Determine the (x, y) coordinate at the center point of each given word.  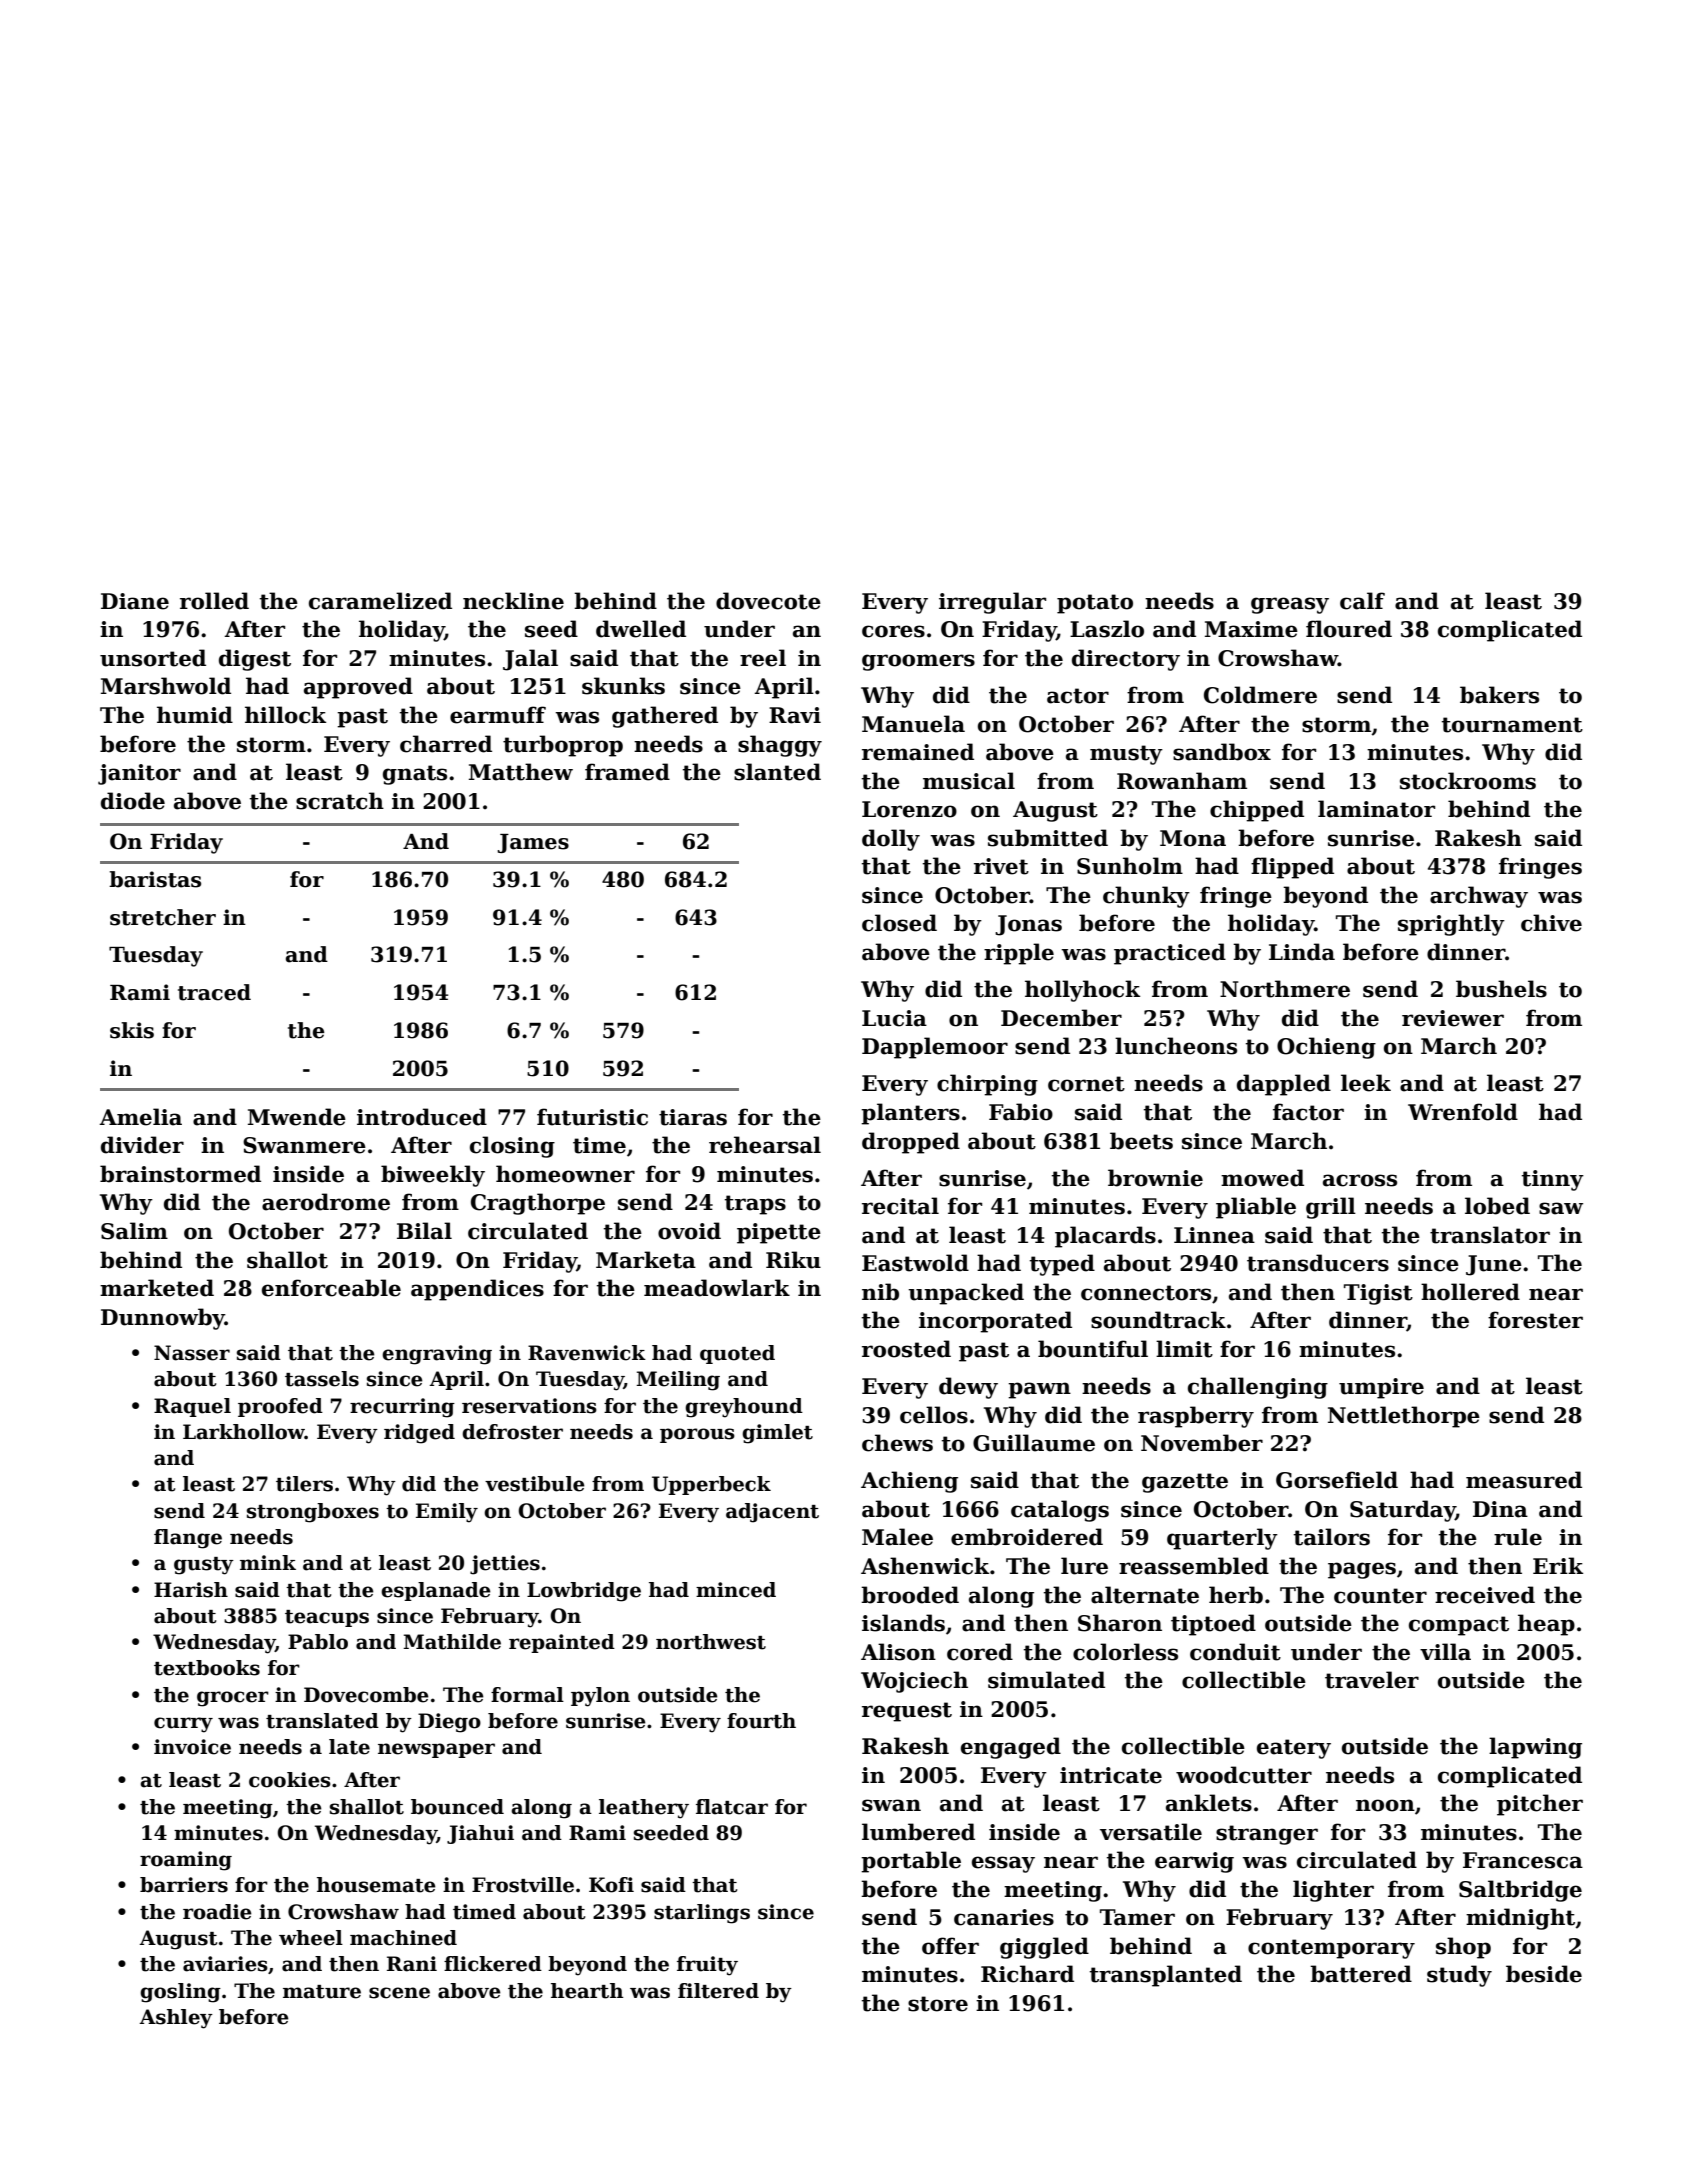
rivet (1001, 866)
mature (322, 1992)
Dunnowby (163, 1319)
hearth (587, 1991)
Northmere (1285, 989)
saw (1561, 1208)
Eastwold (915, 1263)
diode (133, 801)
